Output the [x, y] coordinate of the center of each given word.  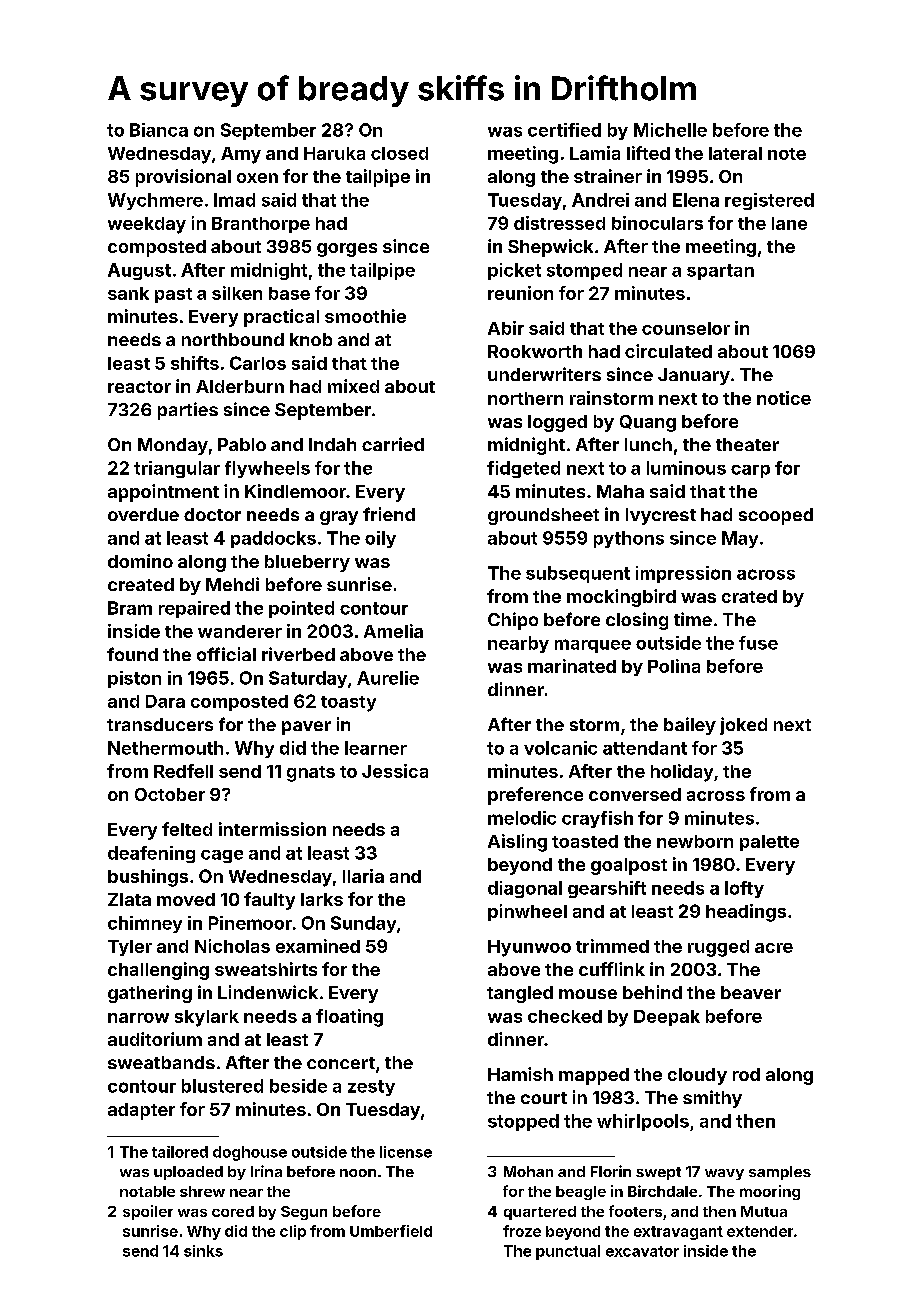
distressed [559, 223]
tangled [520, 994]
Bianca [159, 130]
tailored [180, 1152]
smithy [712, 1099]
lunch [648, 444]
